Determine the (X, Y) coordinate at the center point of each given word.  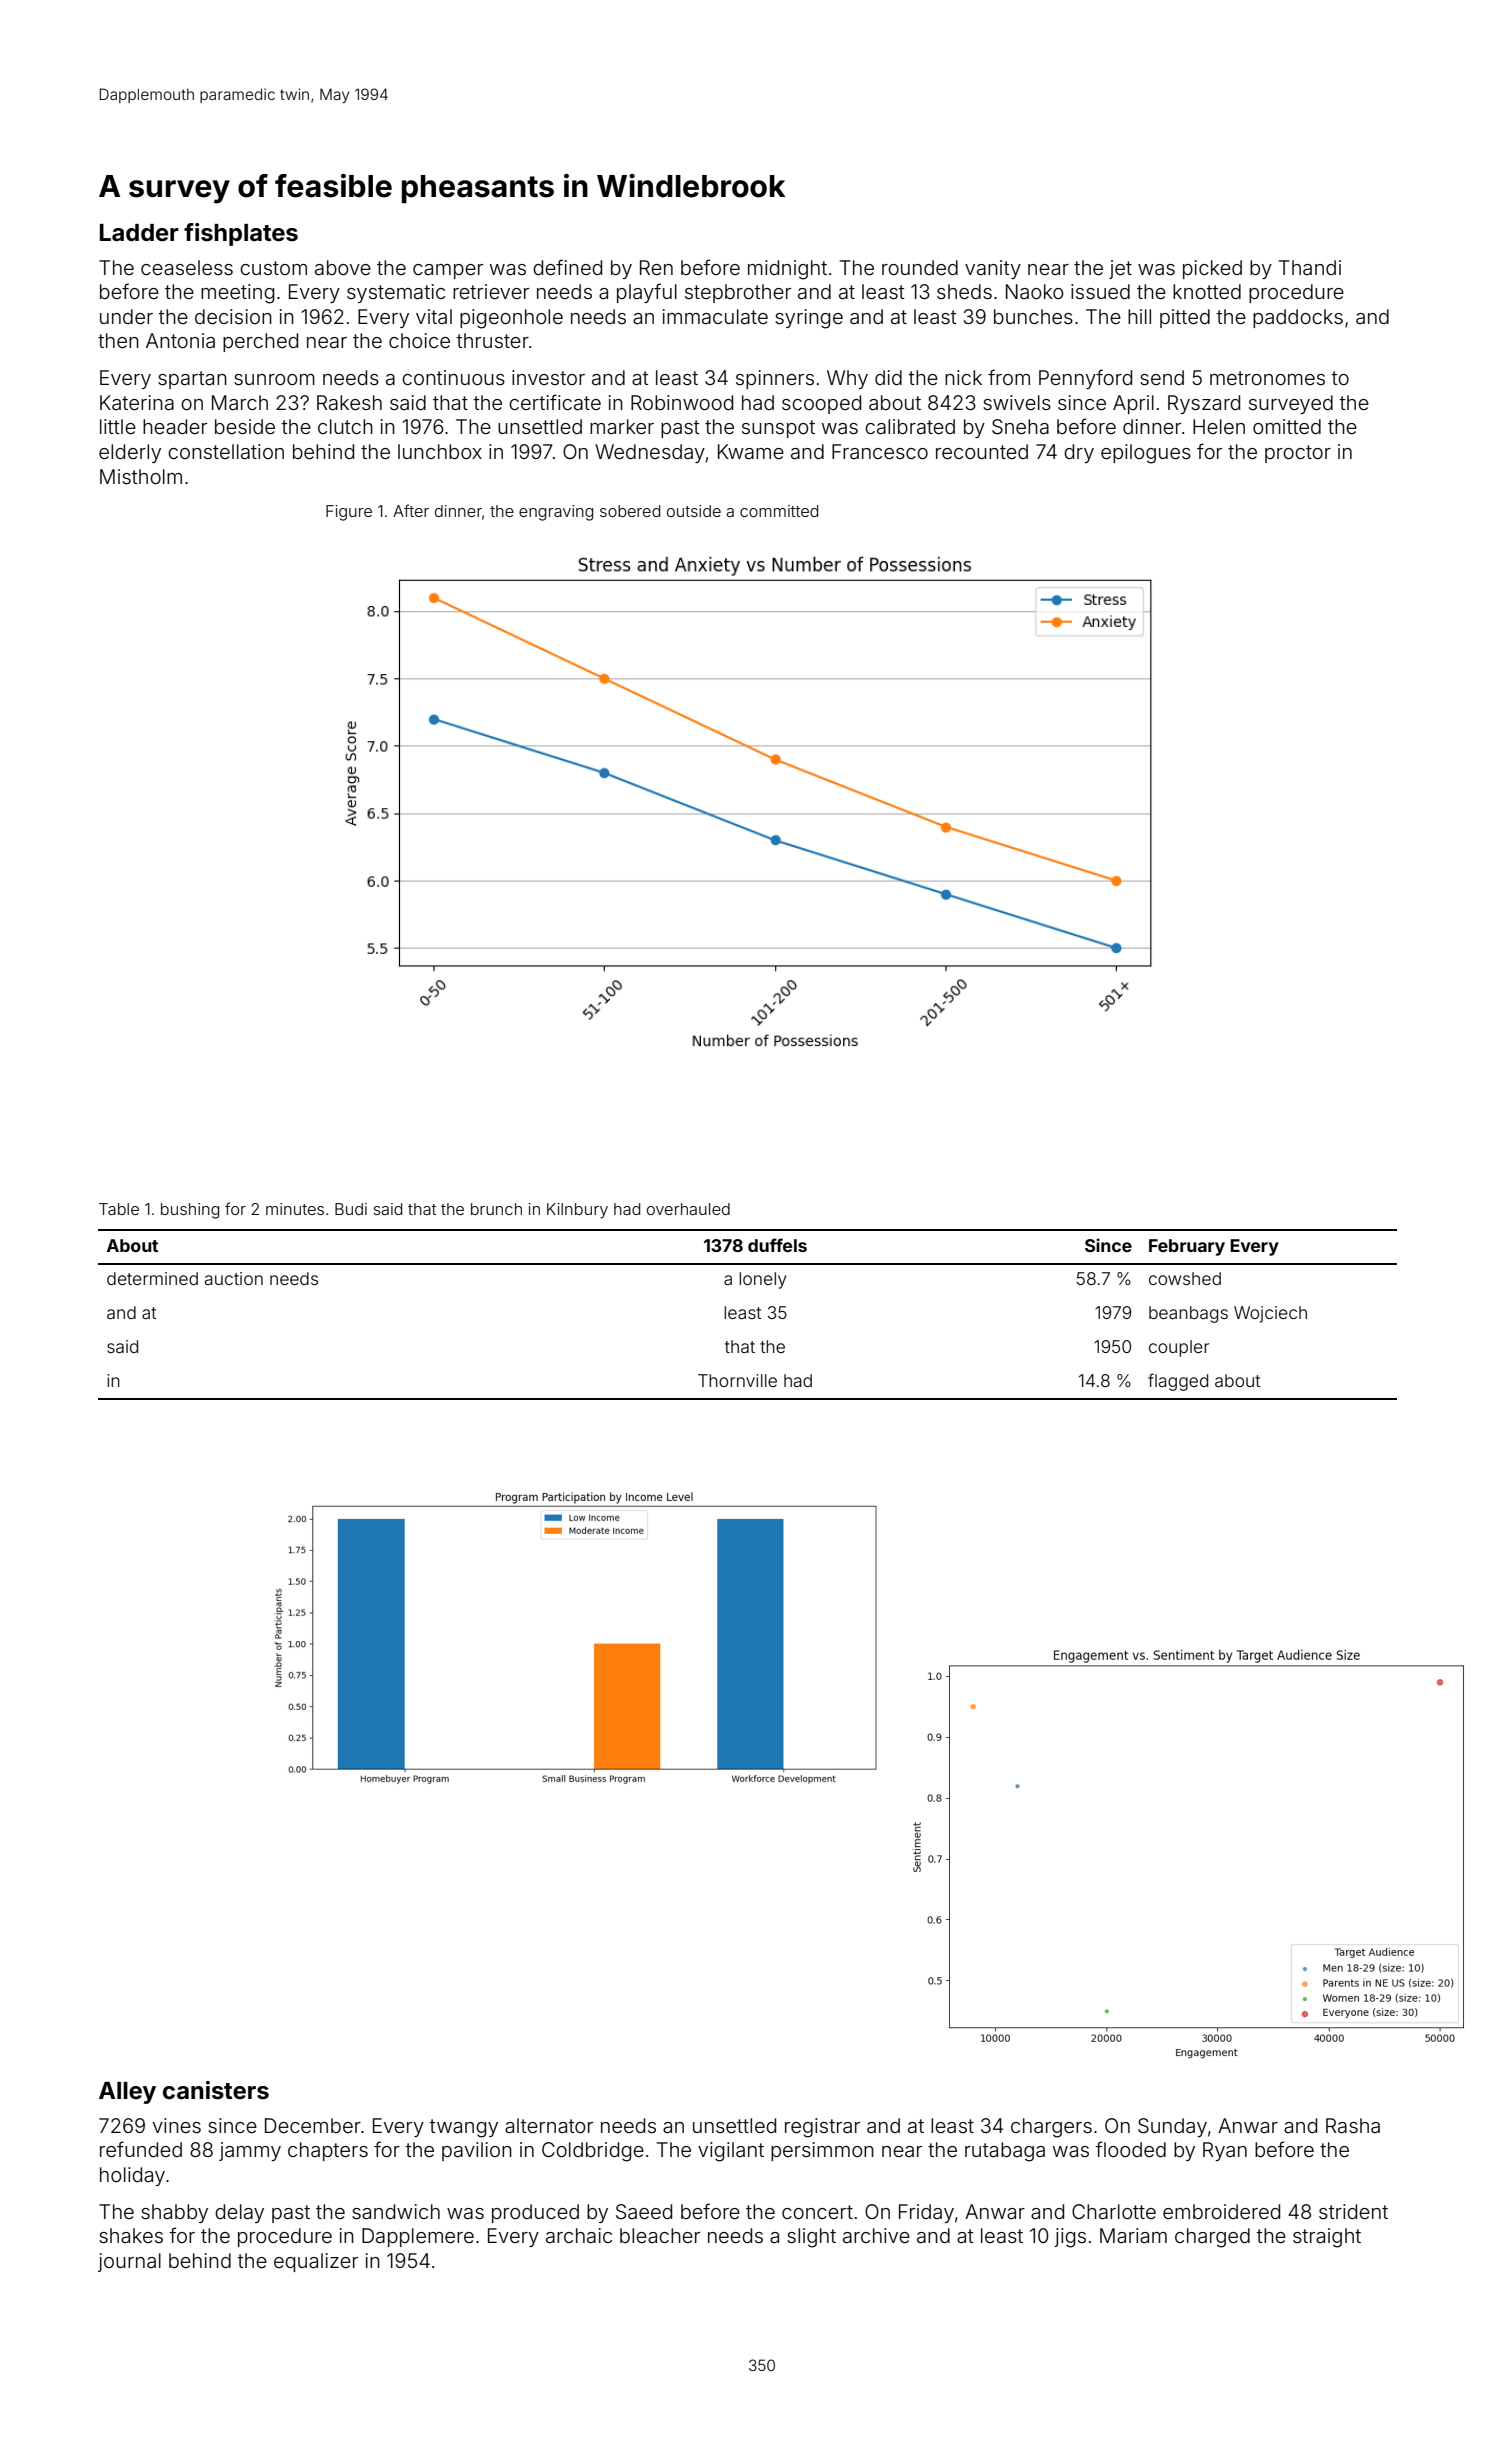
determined (152, 1278)
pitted (1185, 318)
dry (1079, 453)
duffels (777, 1245)
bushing (190, 1211)
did (888, 377)
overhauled (688, 1209)
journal (129, 2262)
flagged (1178, 1382)
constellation (226, 451)
